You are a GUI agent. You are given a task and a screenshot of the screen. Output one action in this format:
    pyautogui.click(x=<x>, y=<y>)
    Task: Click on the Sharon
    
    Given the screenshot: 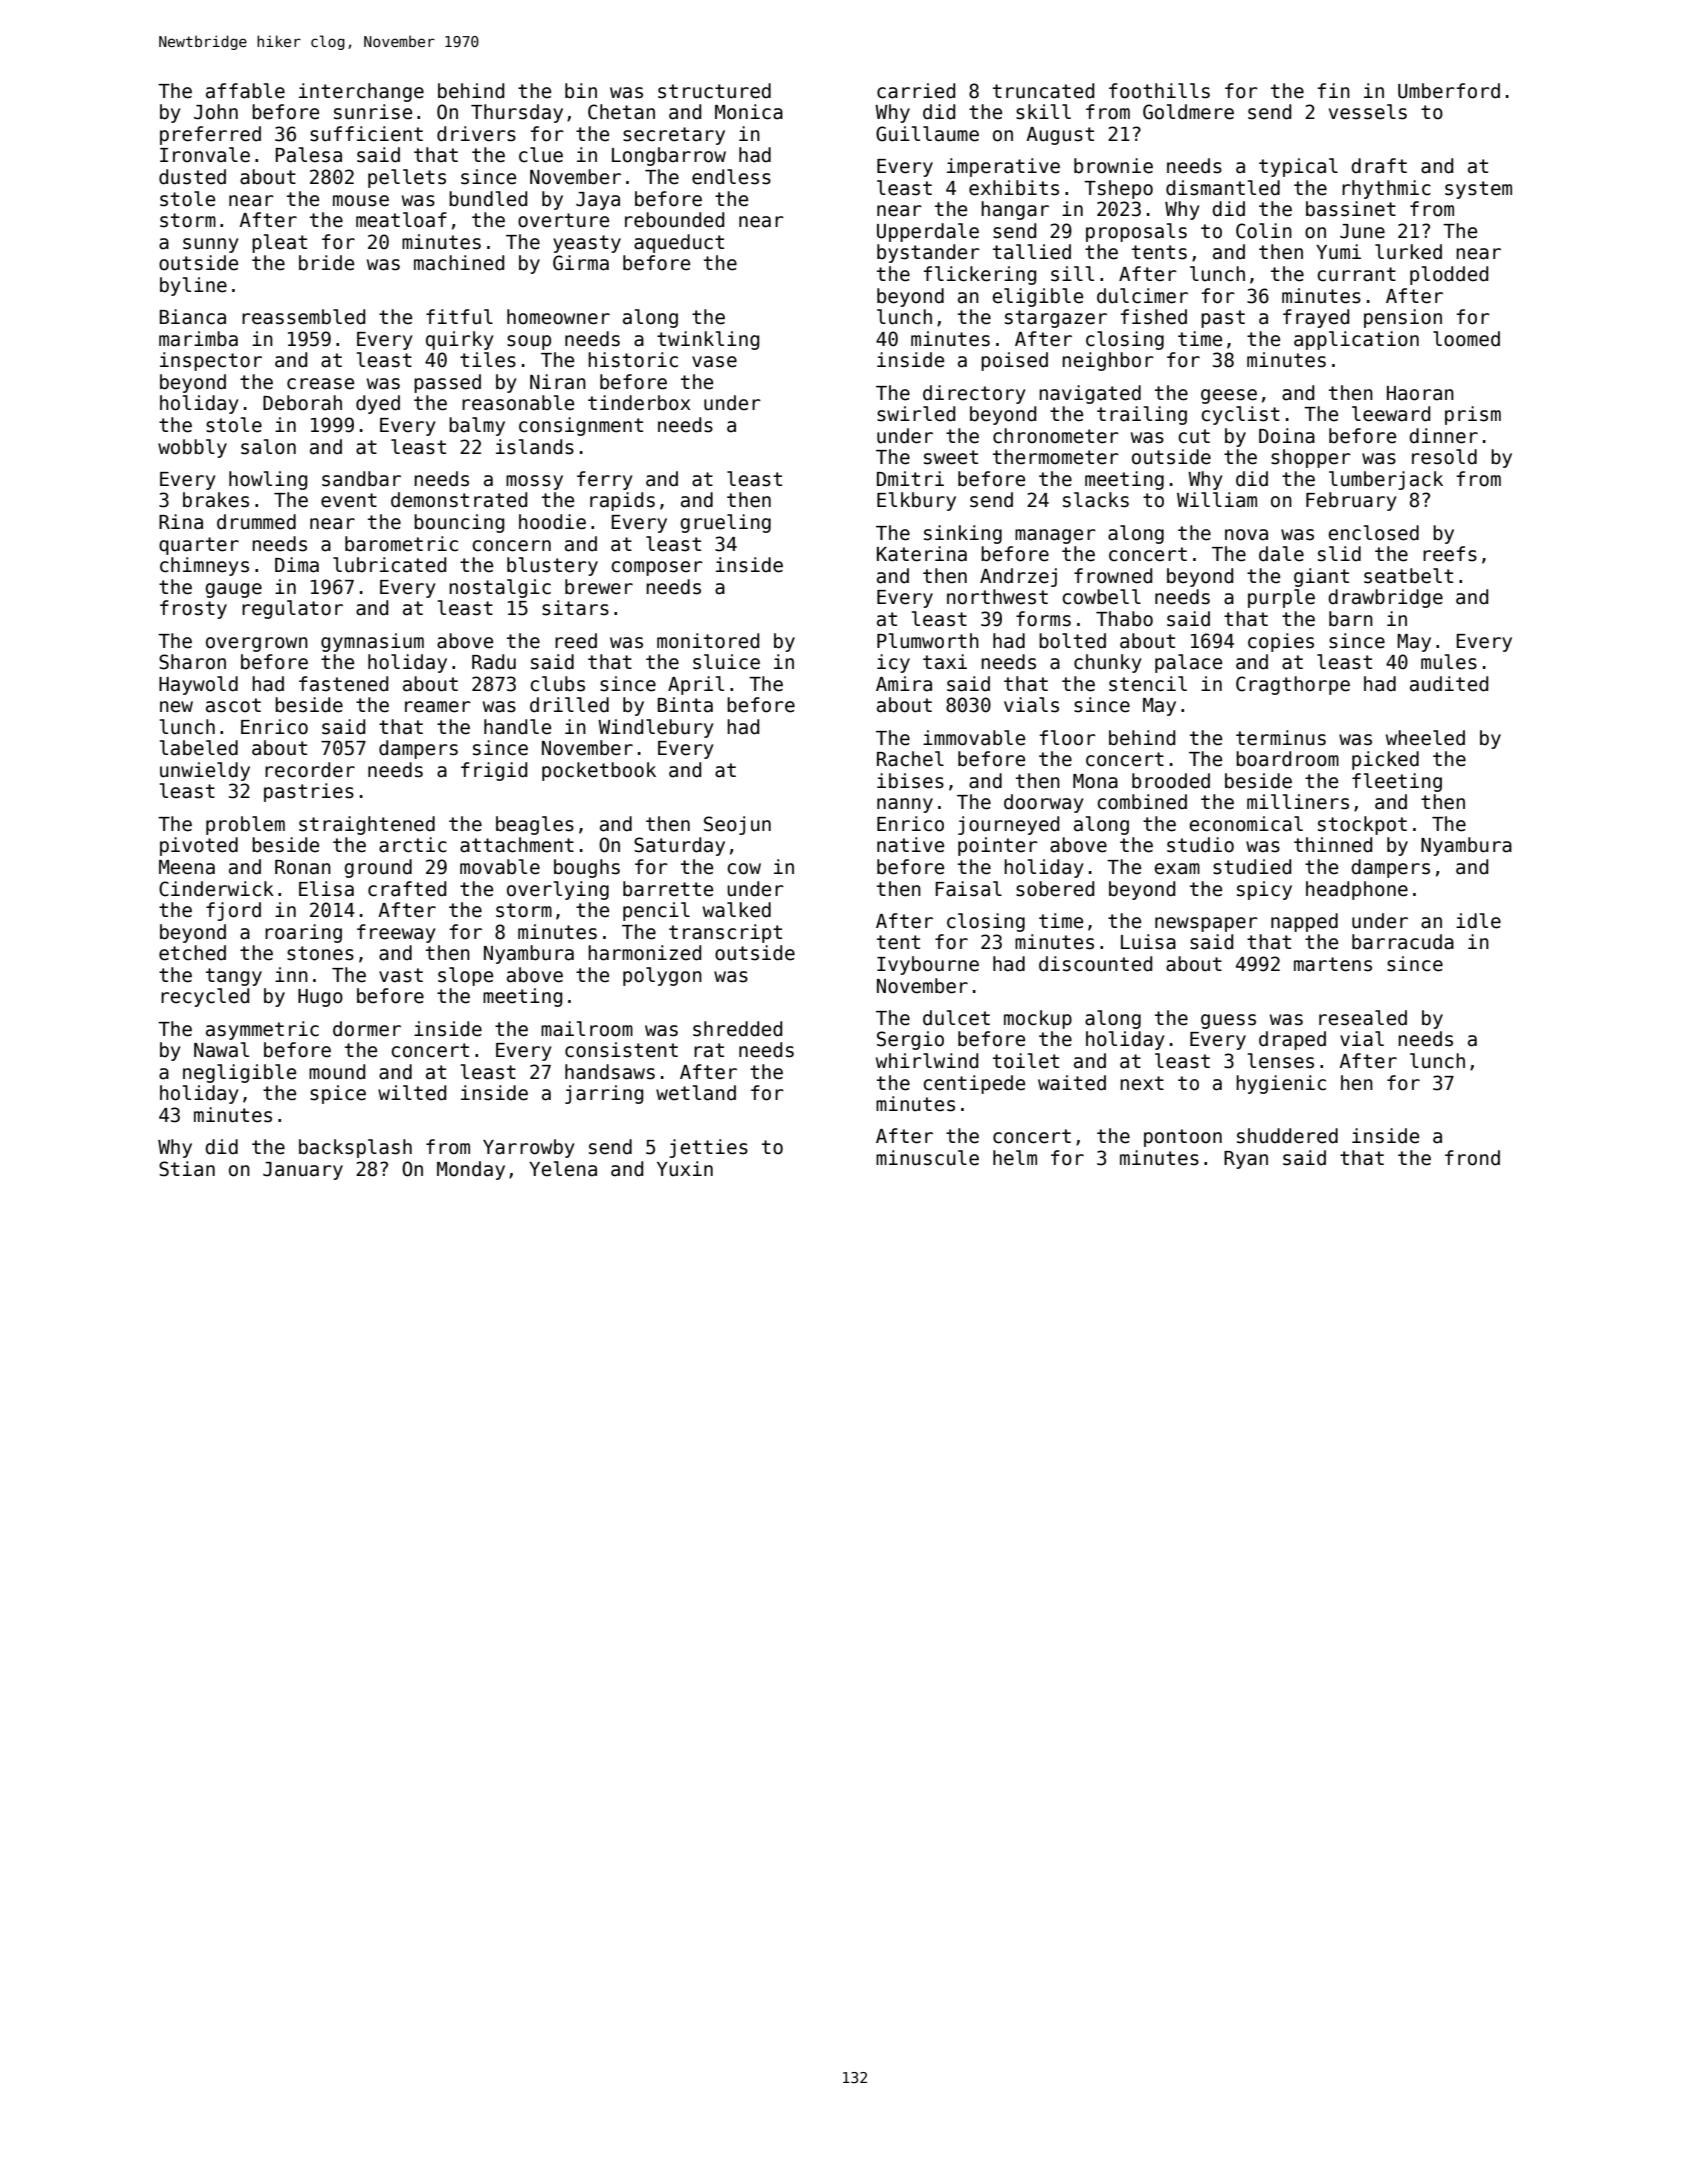 What is the action you would take?
    pyautogui.click(x=192, y=662)
